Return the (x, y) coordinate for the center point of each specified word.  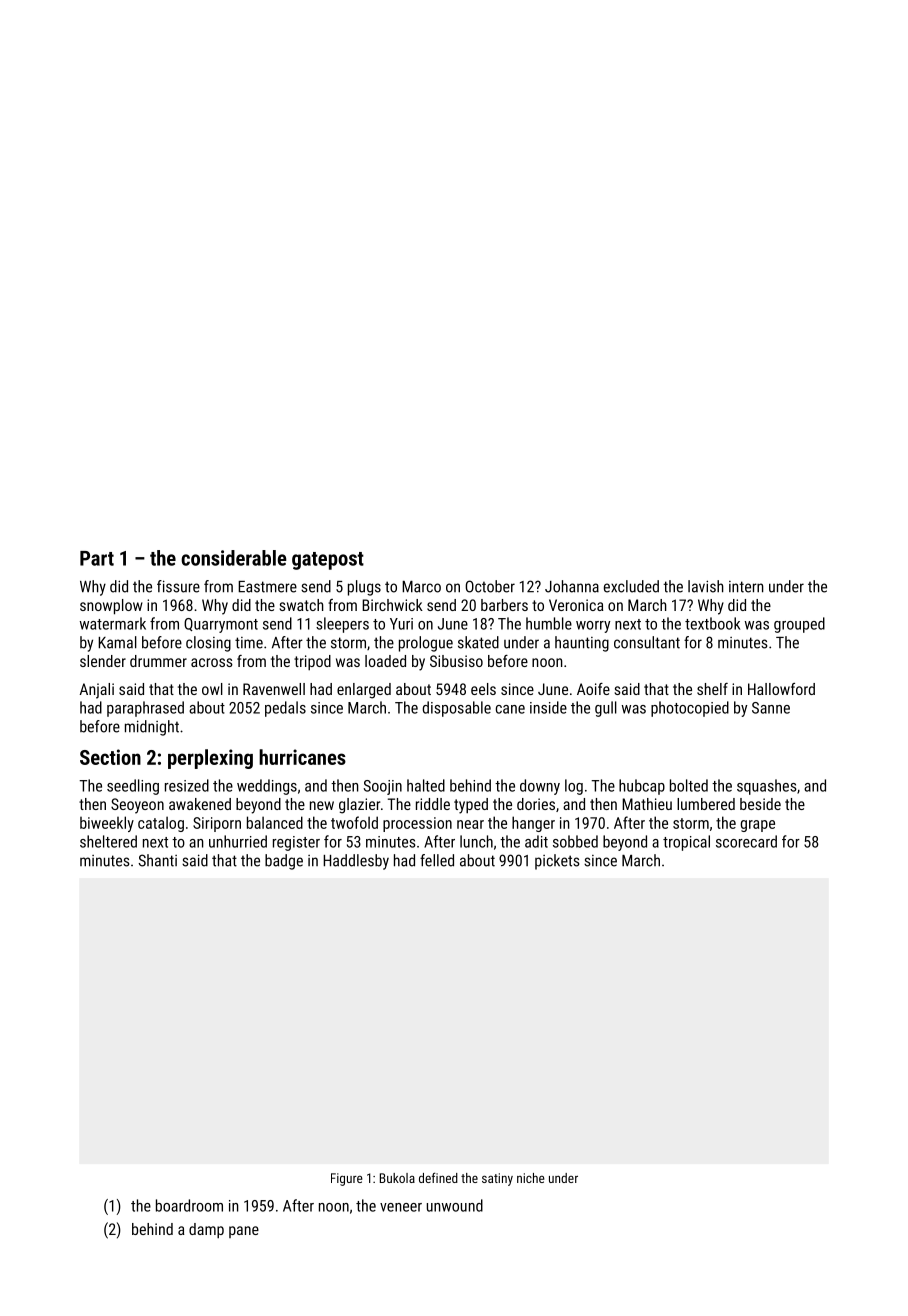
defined (438, 1177)
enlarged (364, 691)
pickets (557, 862)
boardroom (189, 1205)
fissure (178, 586)
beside (760, 804)
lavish (706, 586)
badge (284, 862)
